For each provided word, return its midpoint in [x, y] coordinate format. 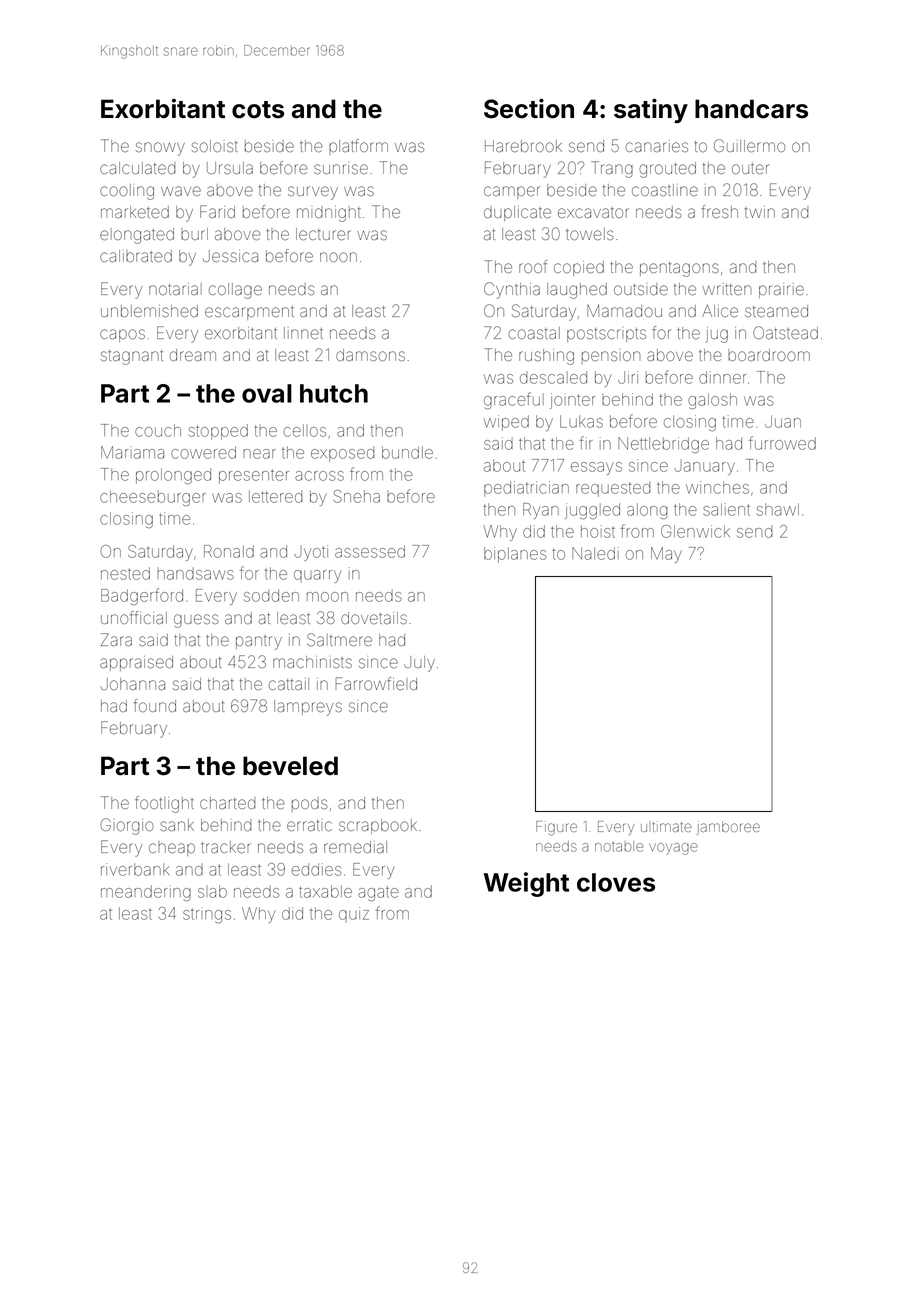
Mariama [132, 452]
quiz [354, 915]
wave [181, 191]
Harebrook [523, 146]
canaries [656, 146]
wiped [506, 423]
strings [207, 915]
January [704, 467]
